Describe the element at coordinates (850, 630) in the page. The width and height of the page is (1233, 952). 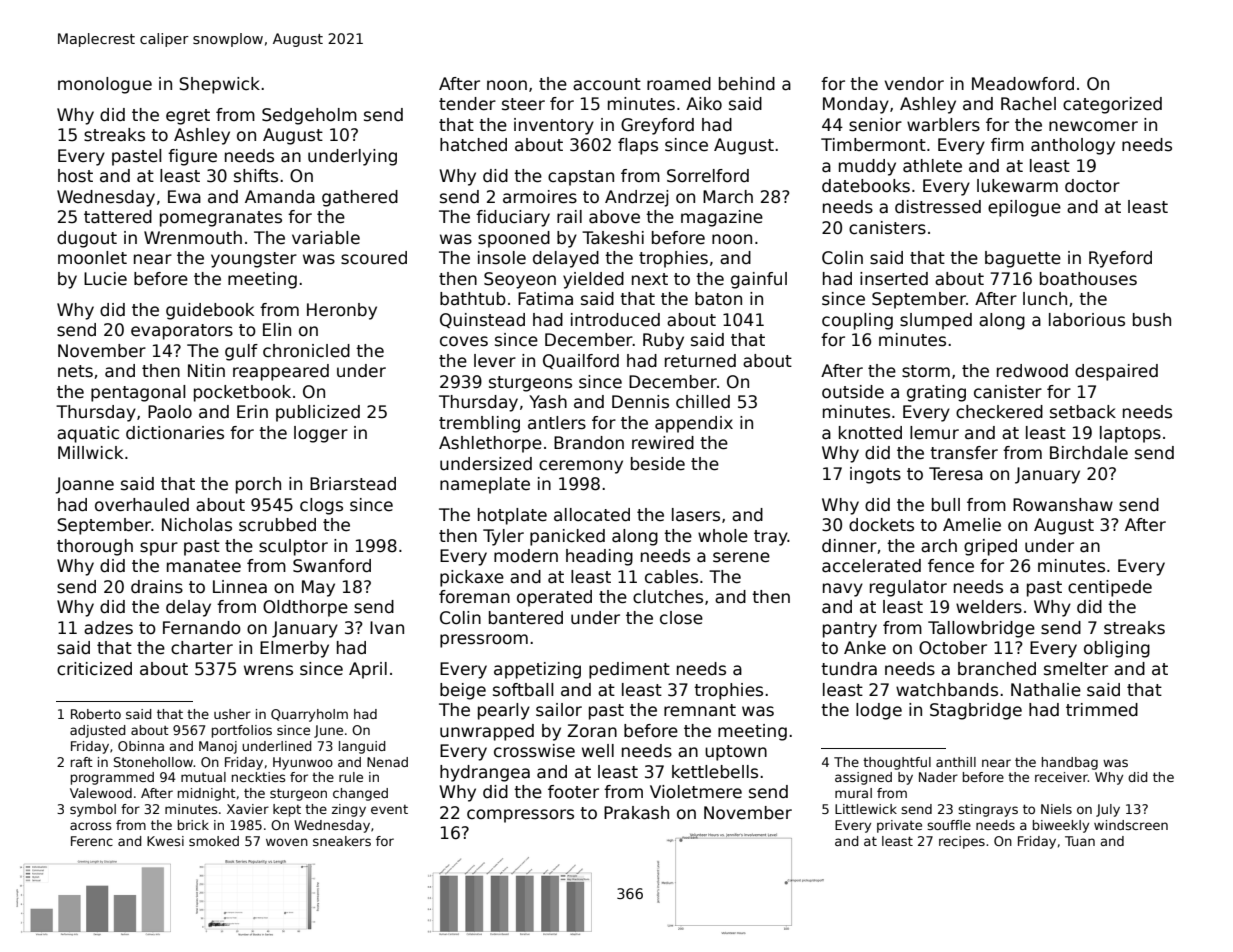
I see `pantry` at that location.
